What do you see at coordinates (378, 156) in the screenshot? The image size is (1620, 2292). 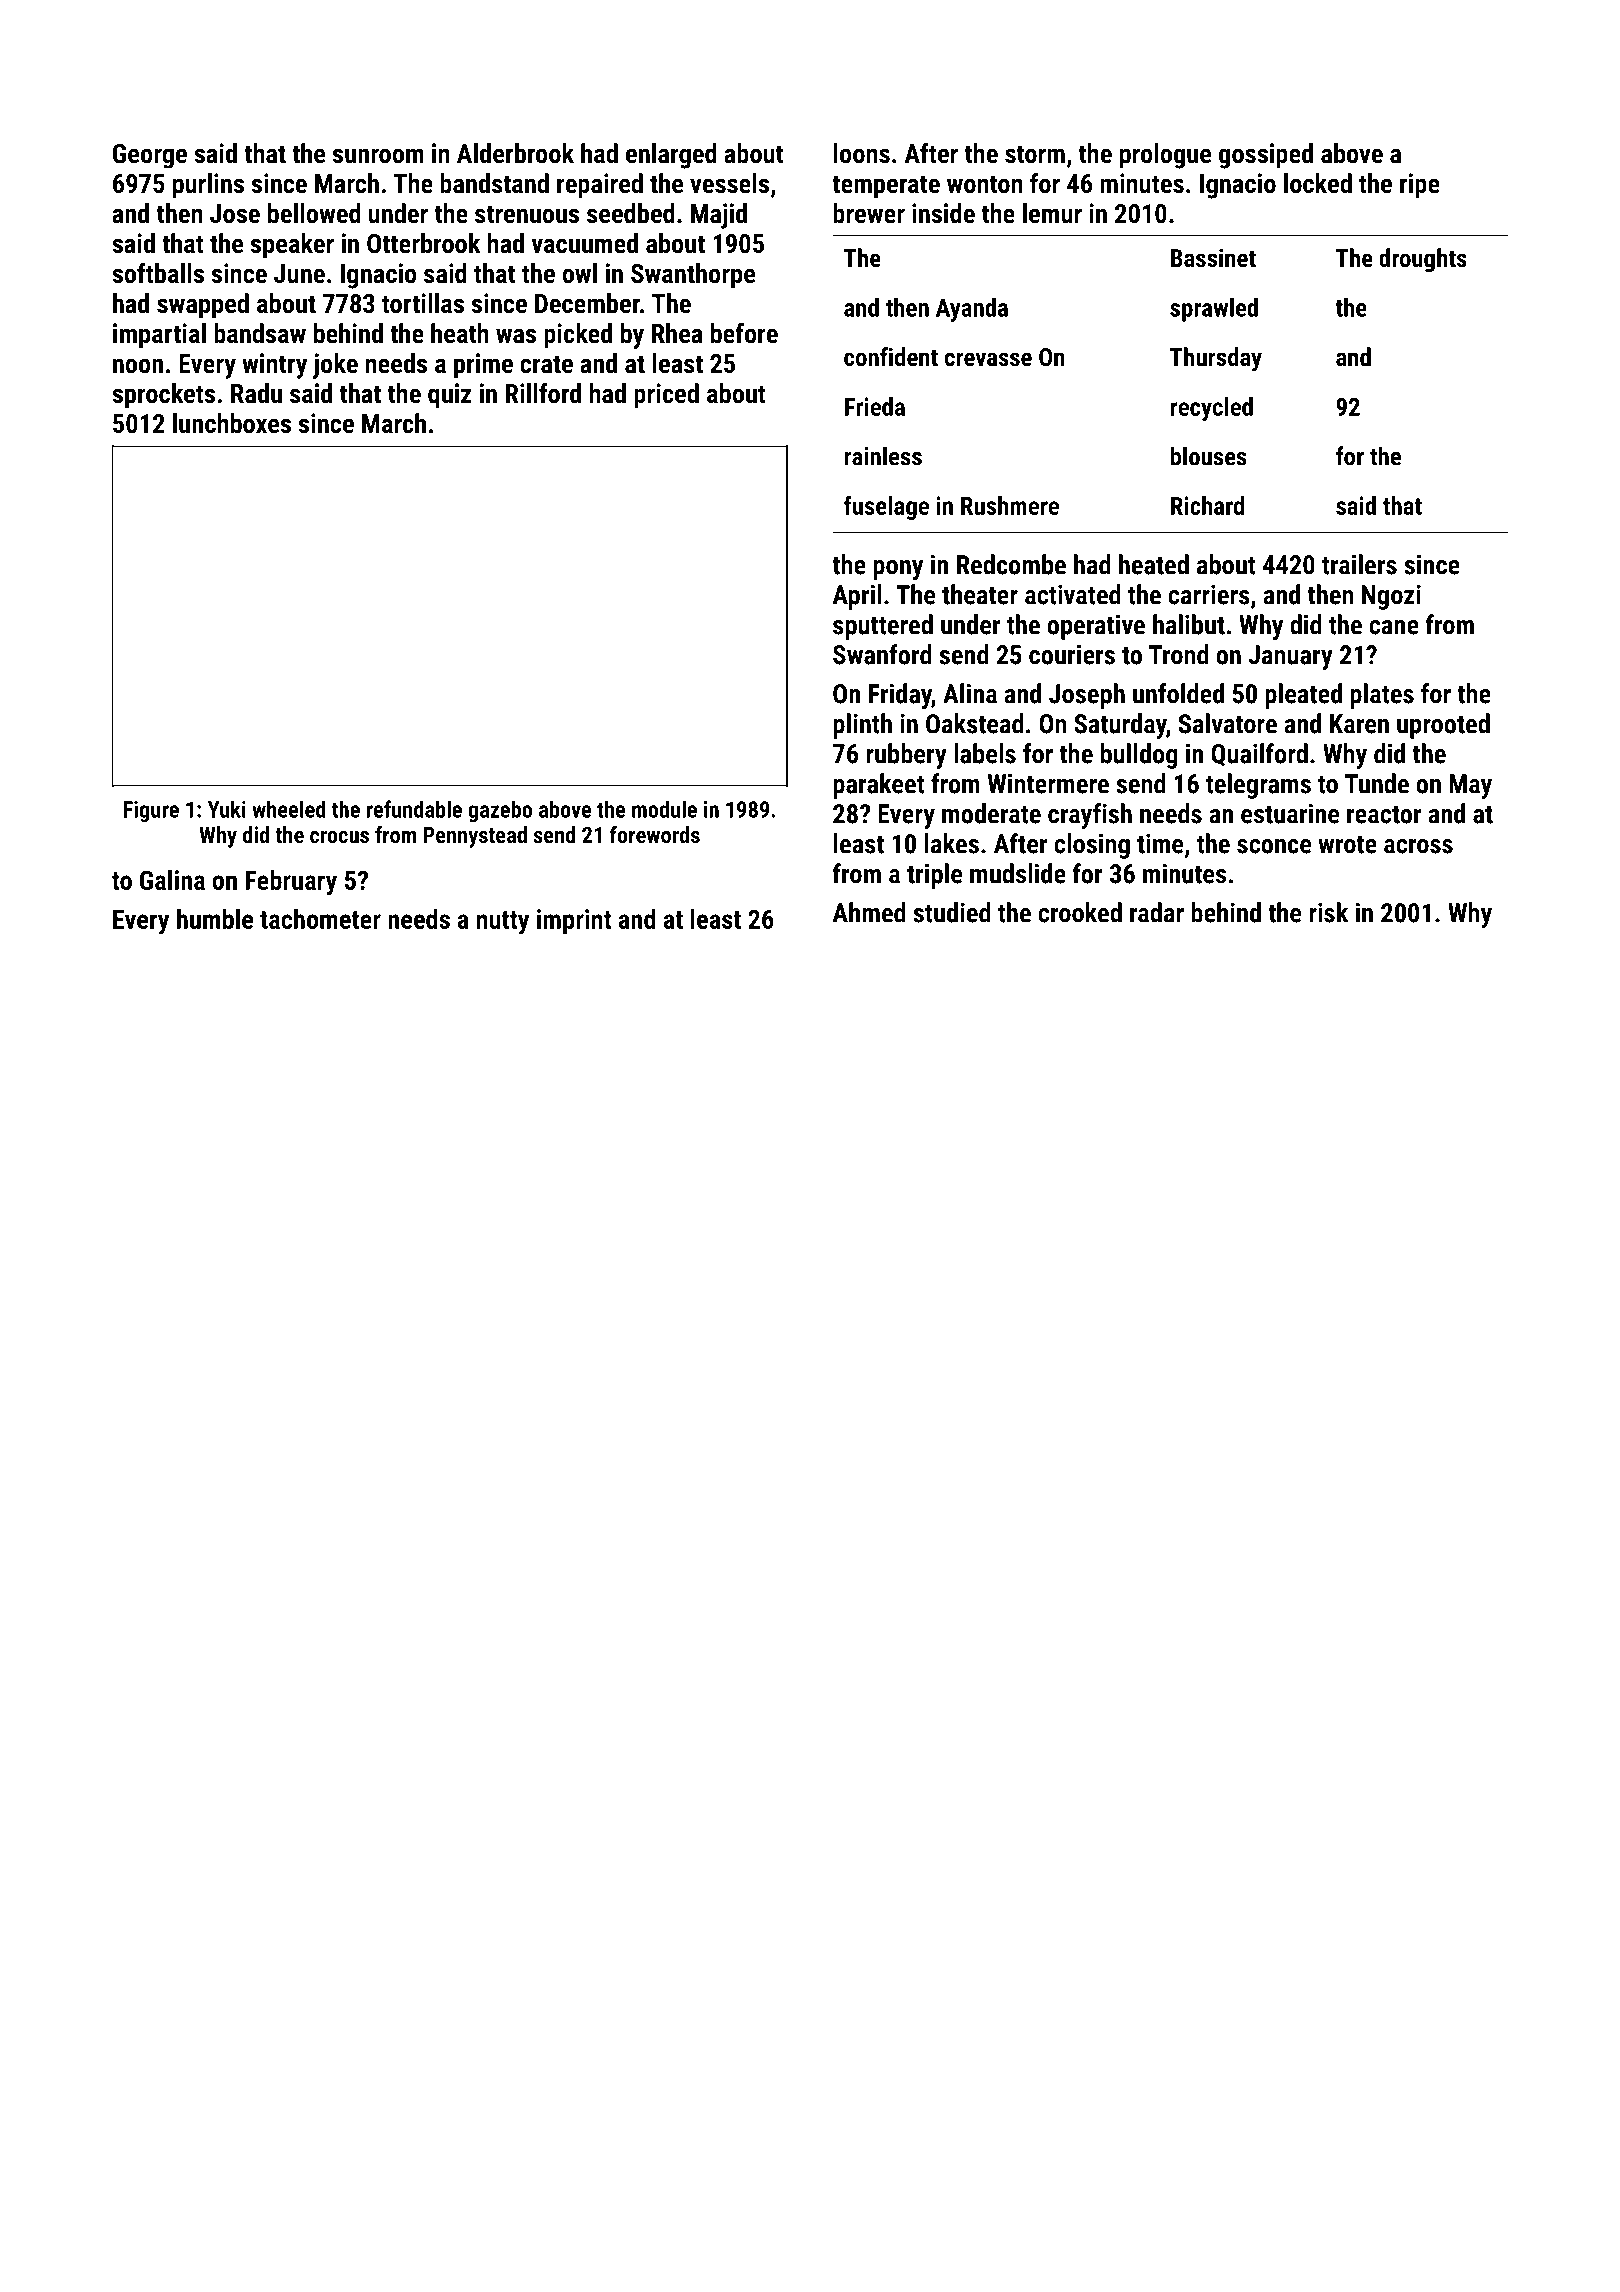 I see `sunroom` at bounding box center [378, 156].
